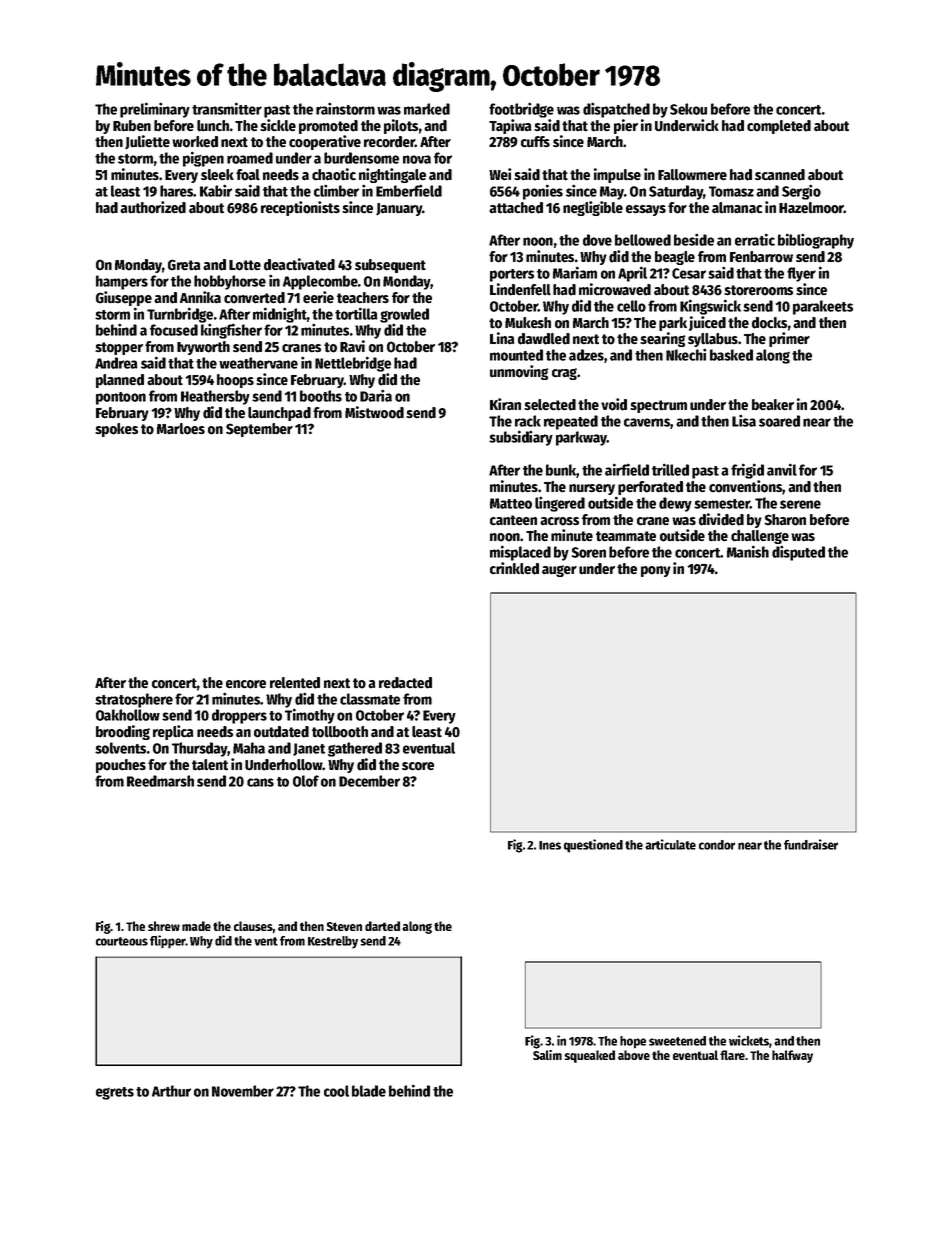 The image size is (952, 1233). I want to click on courteous, so click(122, 941).
